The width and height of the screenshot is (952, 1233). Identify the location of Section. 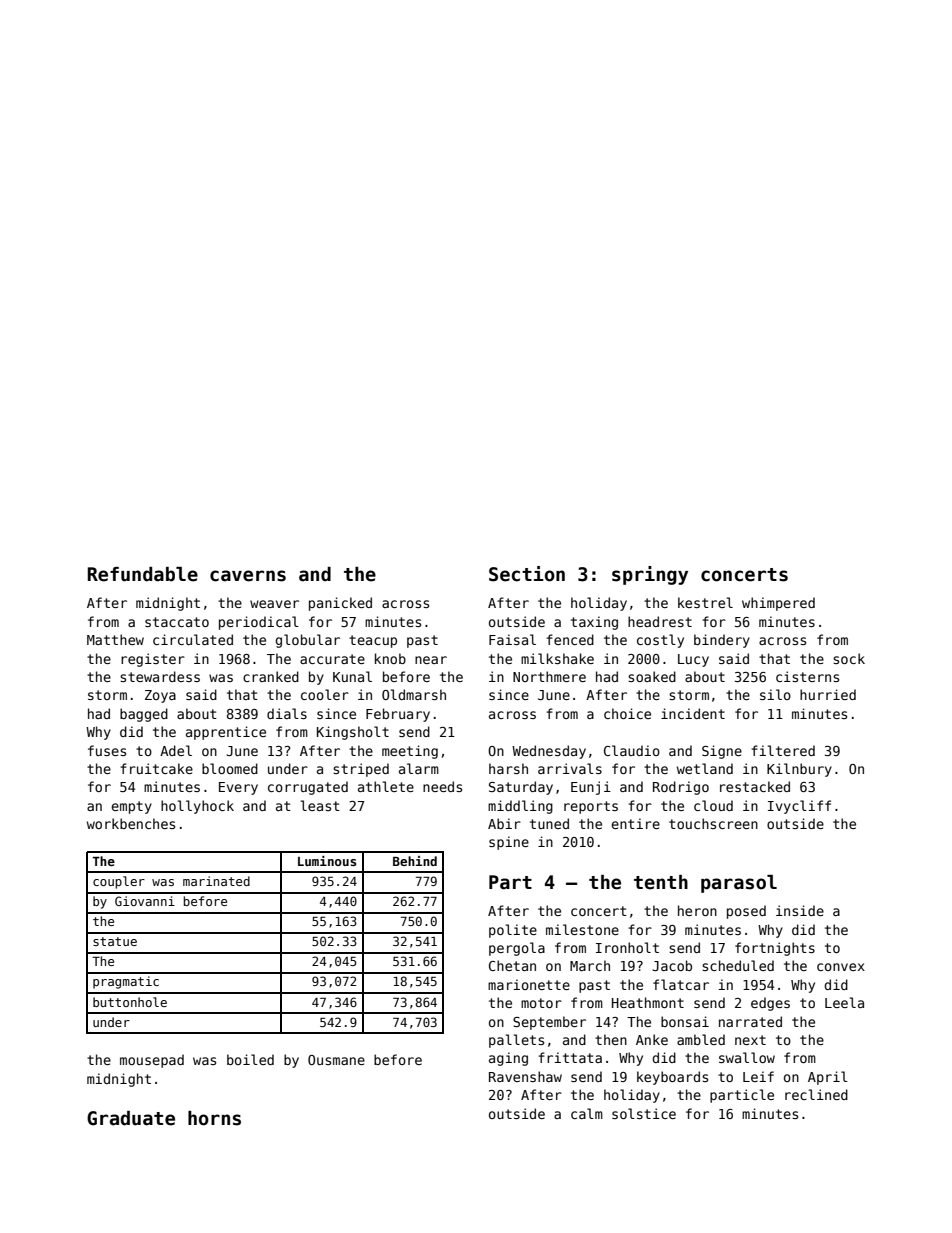
(527, 574).
